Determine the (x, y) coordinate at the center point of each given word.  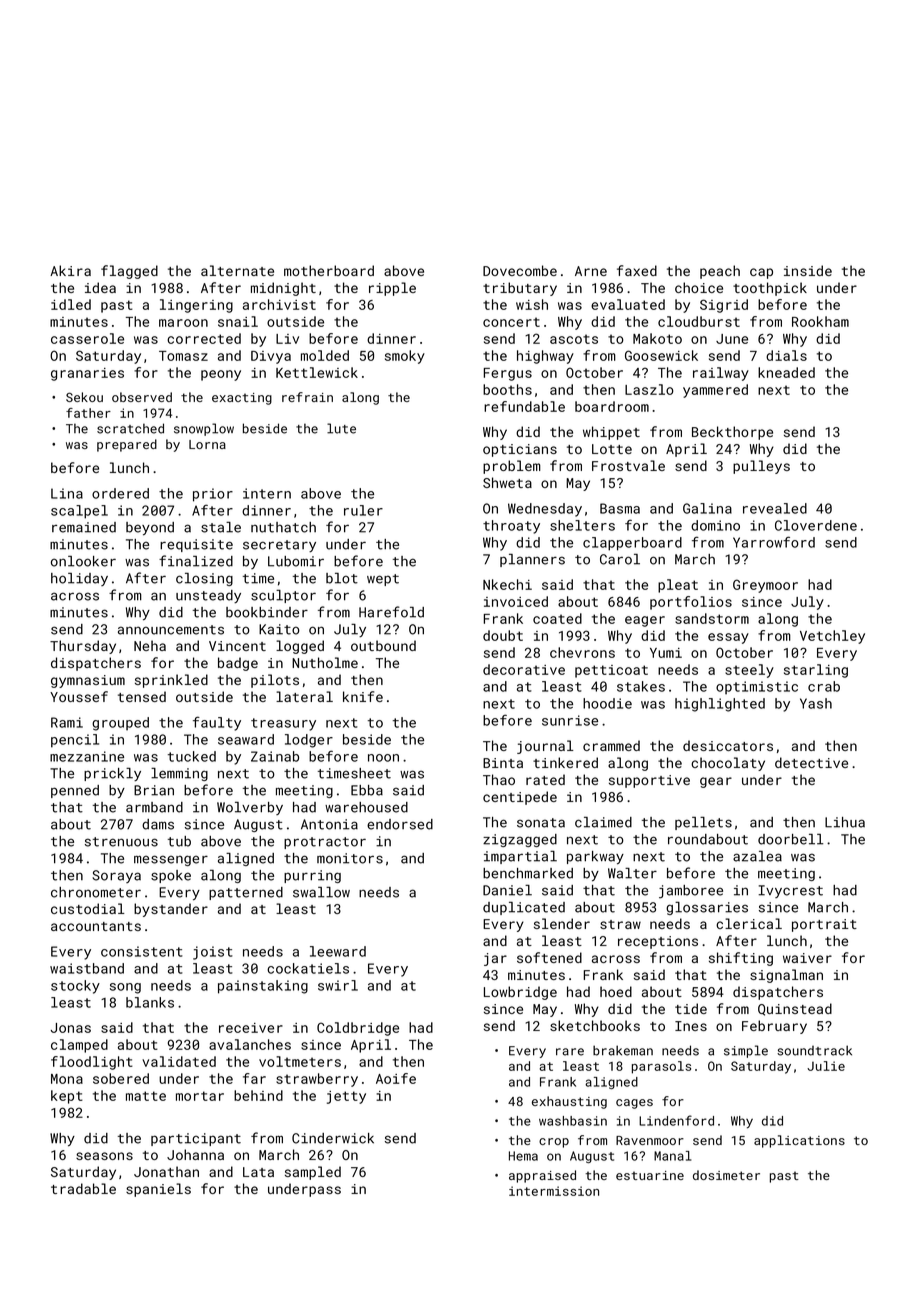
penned (75, 791)
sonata (541, 823)
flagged (129, 272)
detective (811, 762)
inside (808, 270)
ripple (392, 289)
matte (146, 1096)
